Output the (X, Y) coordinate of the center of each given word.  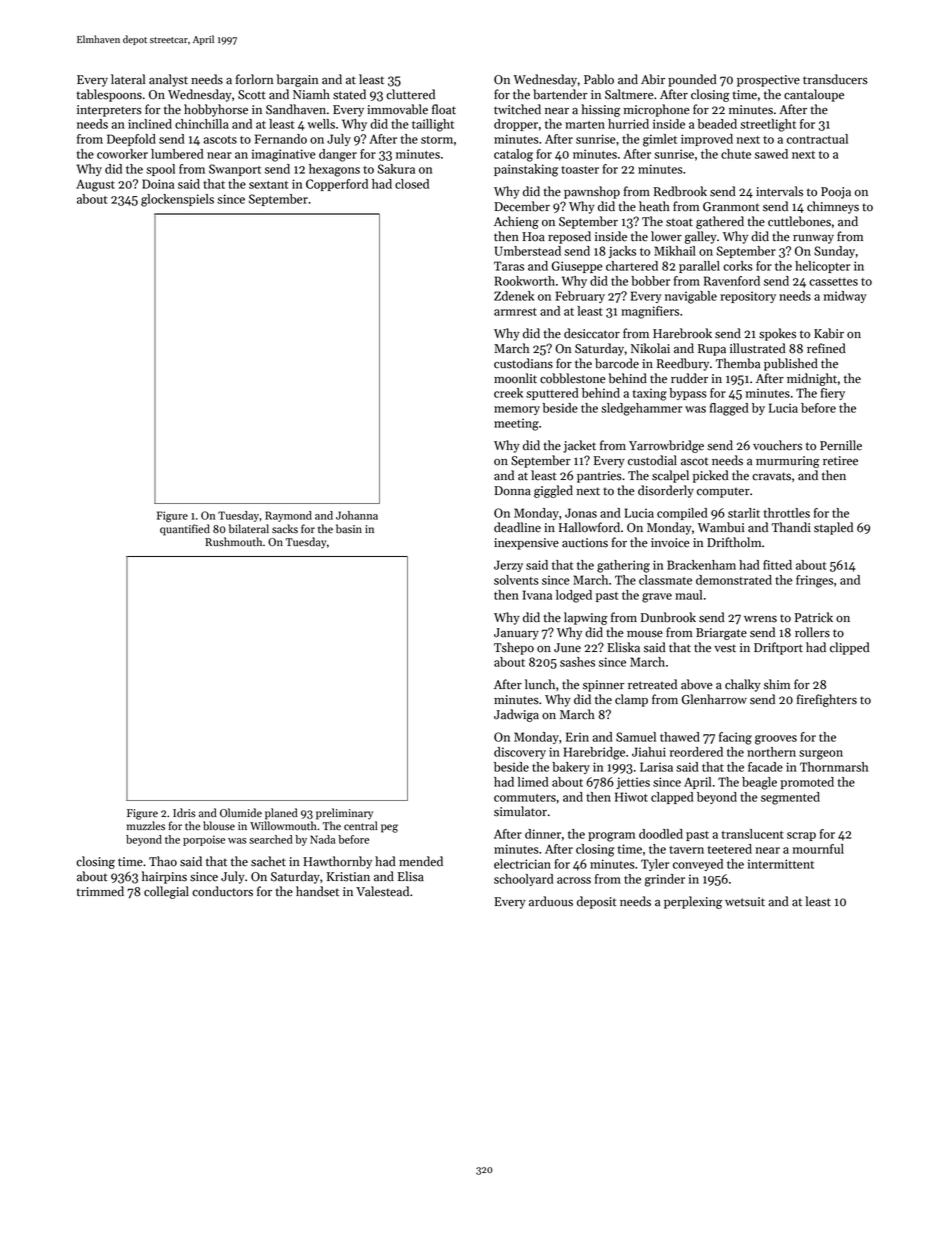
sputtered (552, 394)
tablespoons (109, 95)
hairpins (164, 877)
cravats (771, 476)
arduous (551, 901)
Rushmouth (233, 542)
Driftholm (734, 542)
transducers (835, 79)
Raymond (288, 516)
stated (349, 94)
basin (349, 528)
